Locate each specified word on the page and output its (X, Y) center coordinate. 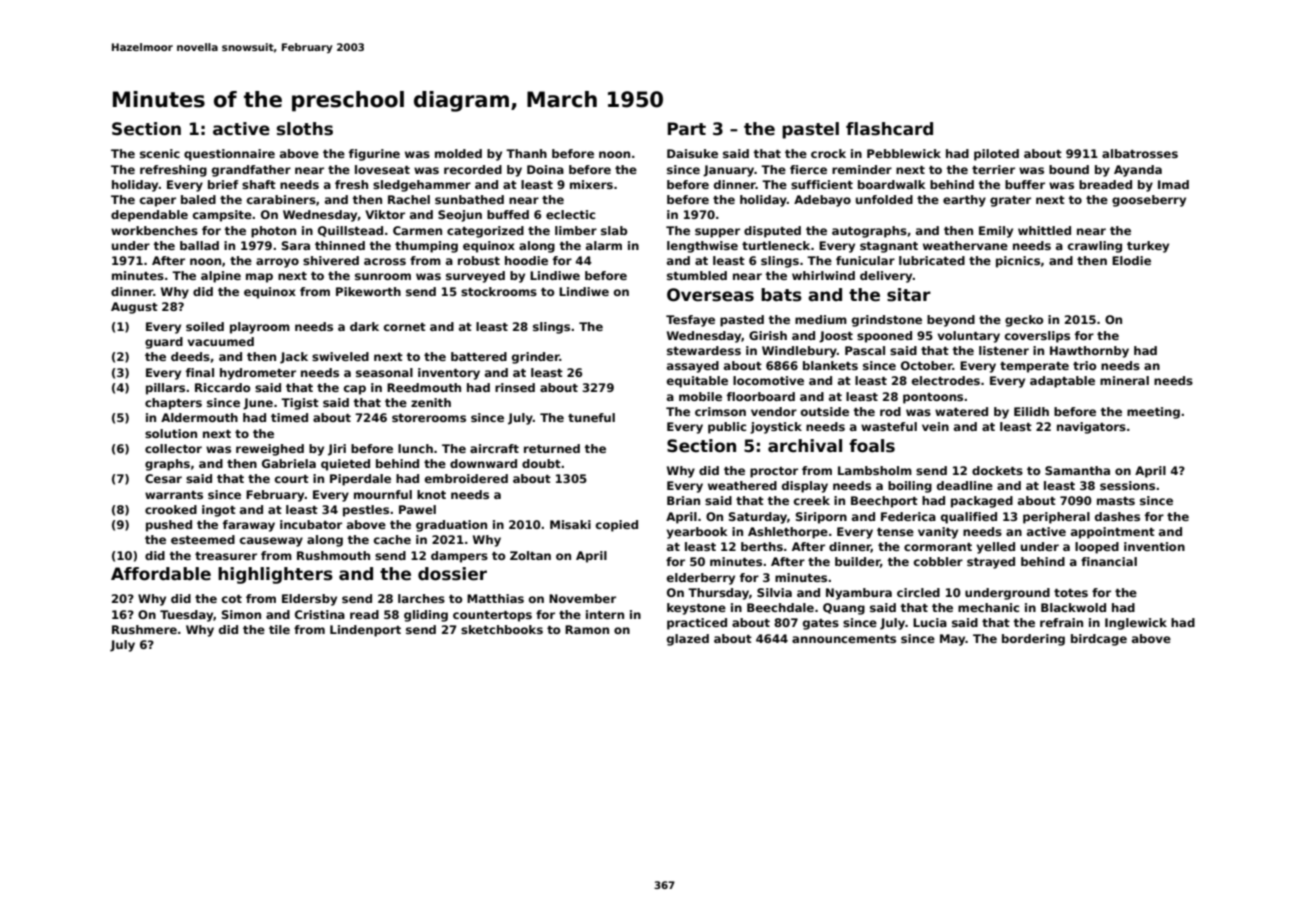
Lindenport (365, 631)
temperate (1034, 367)
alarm (604, 245)
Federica (908, 516)
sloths (305, 129)
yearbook (697, 533)
